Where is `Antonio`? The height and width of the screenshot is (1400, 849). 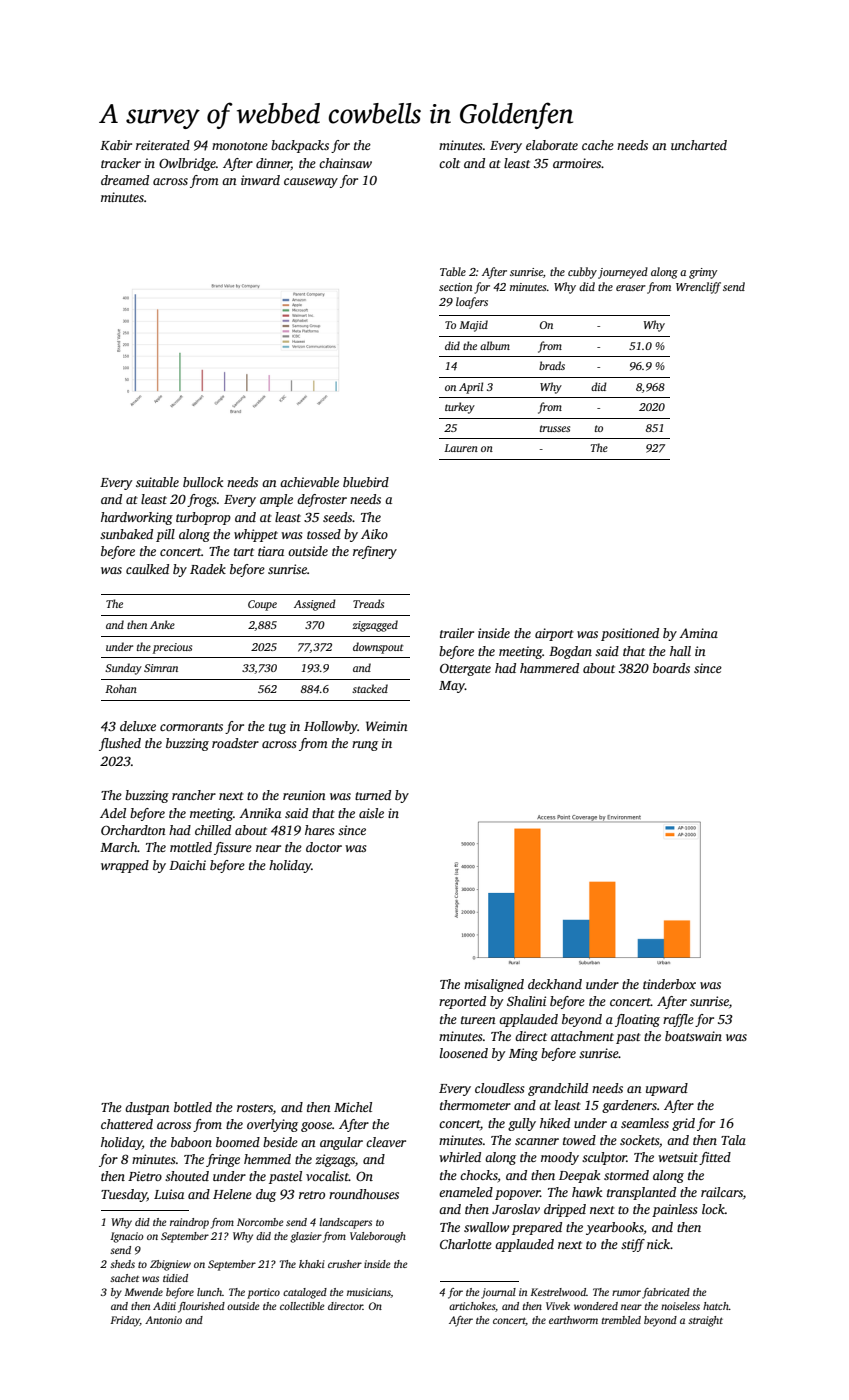 Antonio is located at coordinates (163, 1320).
